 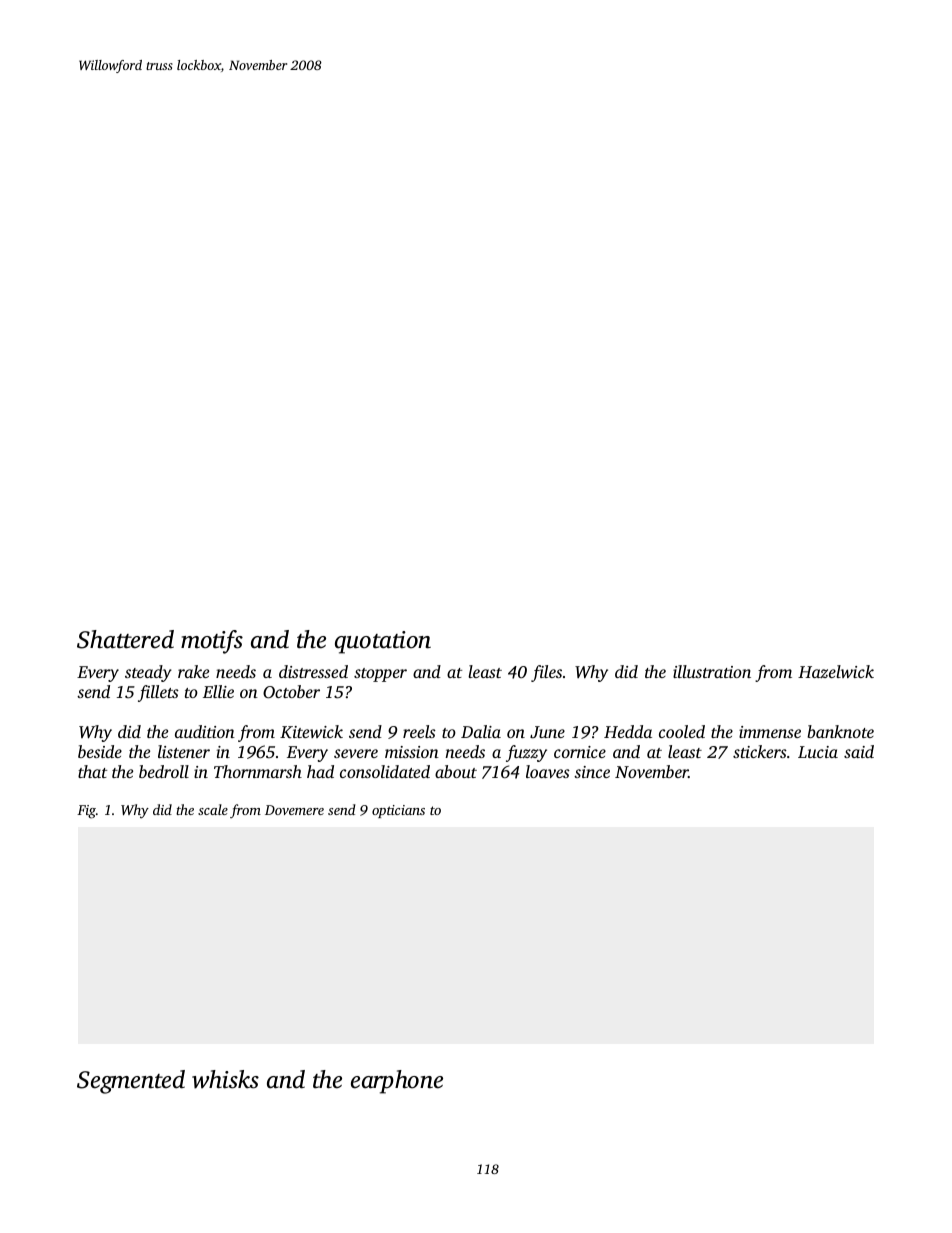 I want to click on whisks, so click(x=225, y=1079).
